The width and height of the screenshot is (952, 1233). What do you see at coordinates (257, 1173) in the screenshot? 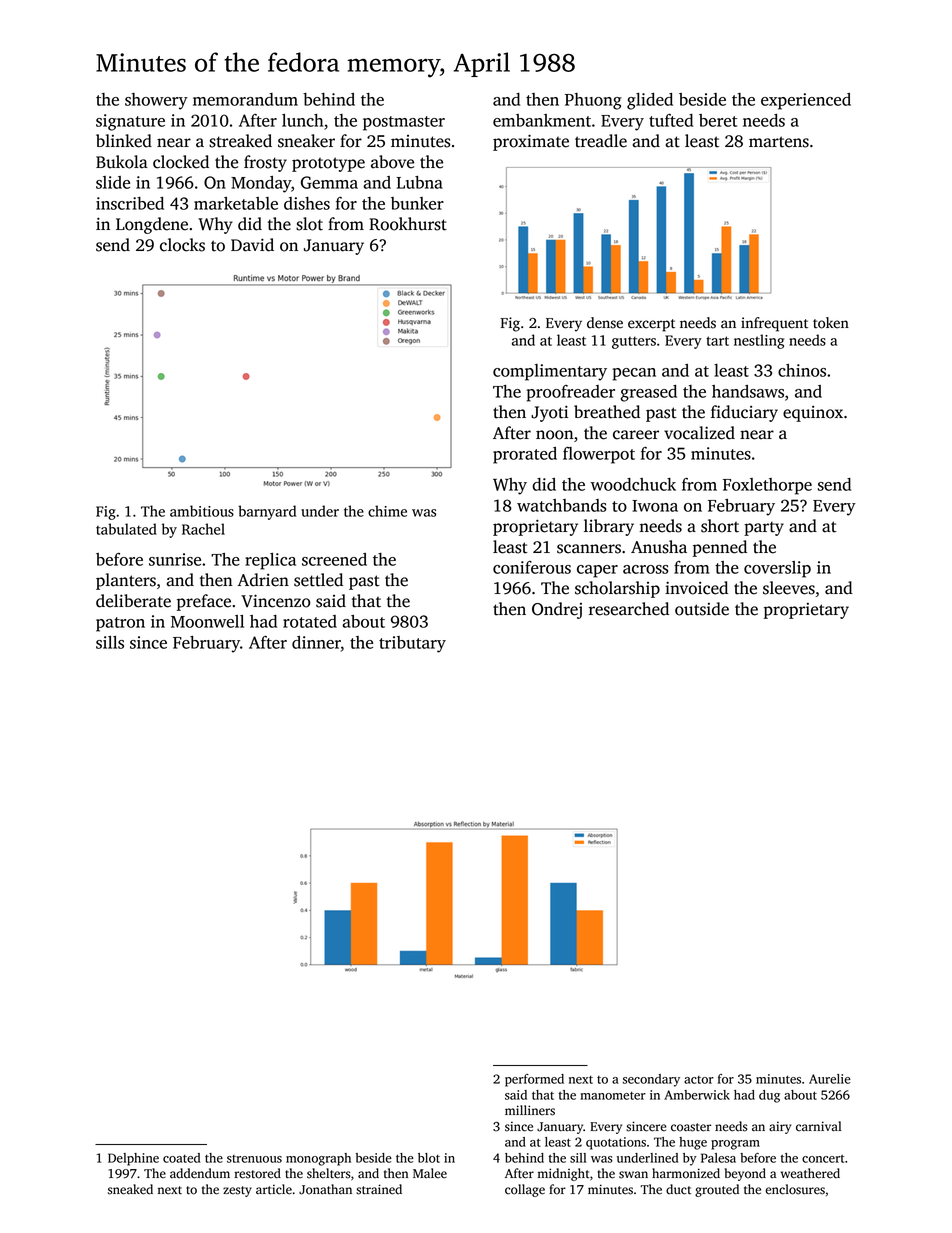
I see `restored` at bounding box center [257, 1173].
